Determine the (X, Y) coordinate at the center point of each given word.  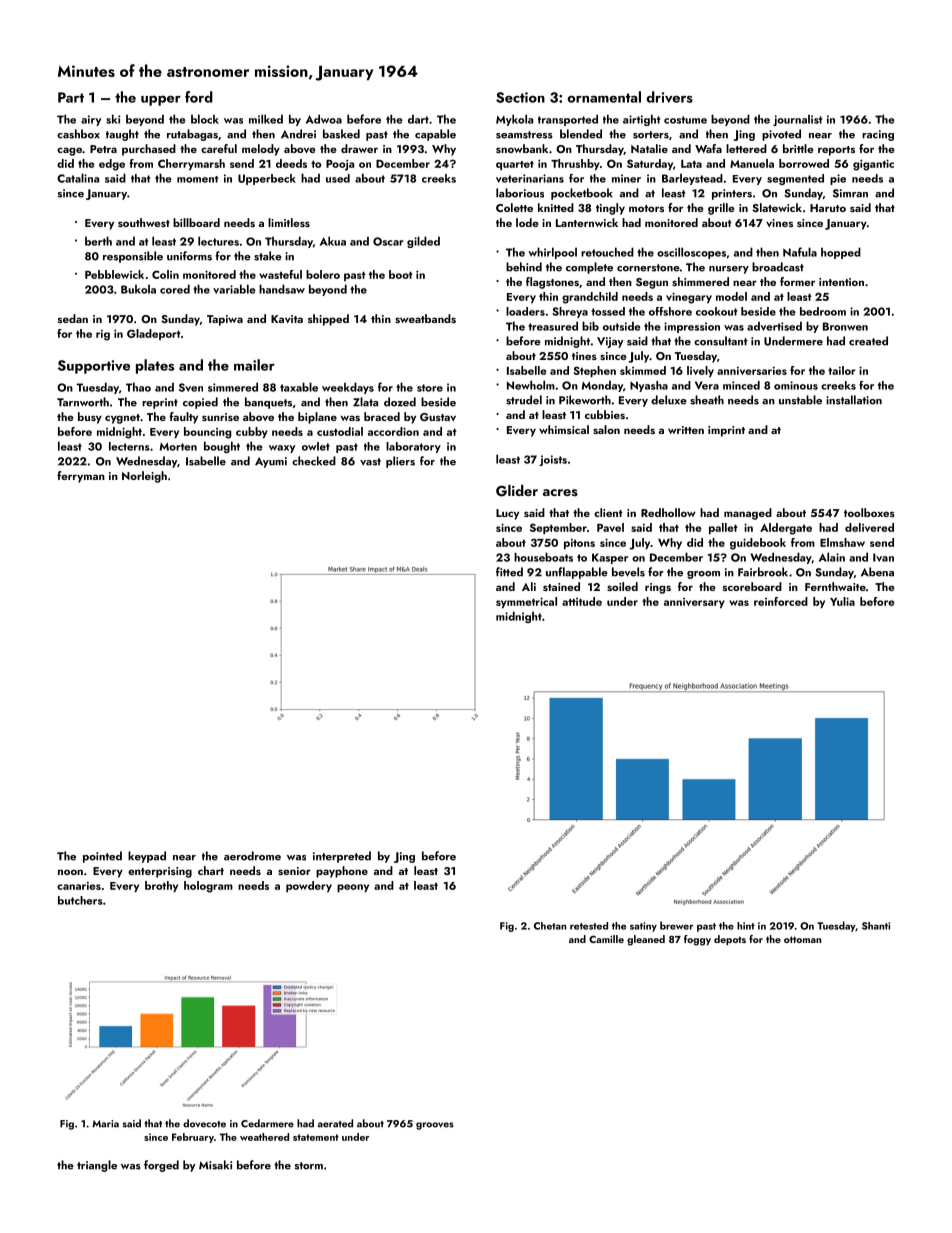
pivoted (781, 135)
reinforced (781, 601)
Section (520, 97)
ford (199, 97)
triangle (97, 1166)
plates (155, 366)
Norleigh (144, 477)
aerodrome (252, 856)
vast (370, 462)
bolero (323, 274)
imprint (726, 431)
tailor (842, 370)
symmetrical (526, 602)
